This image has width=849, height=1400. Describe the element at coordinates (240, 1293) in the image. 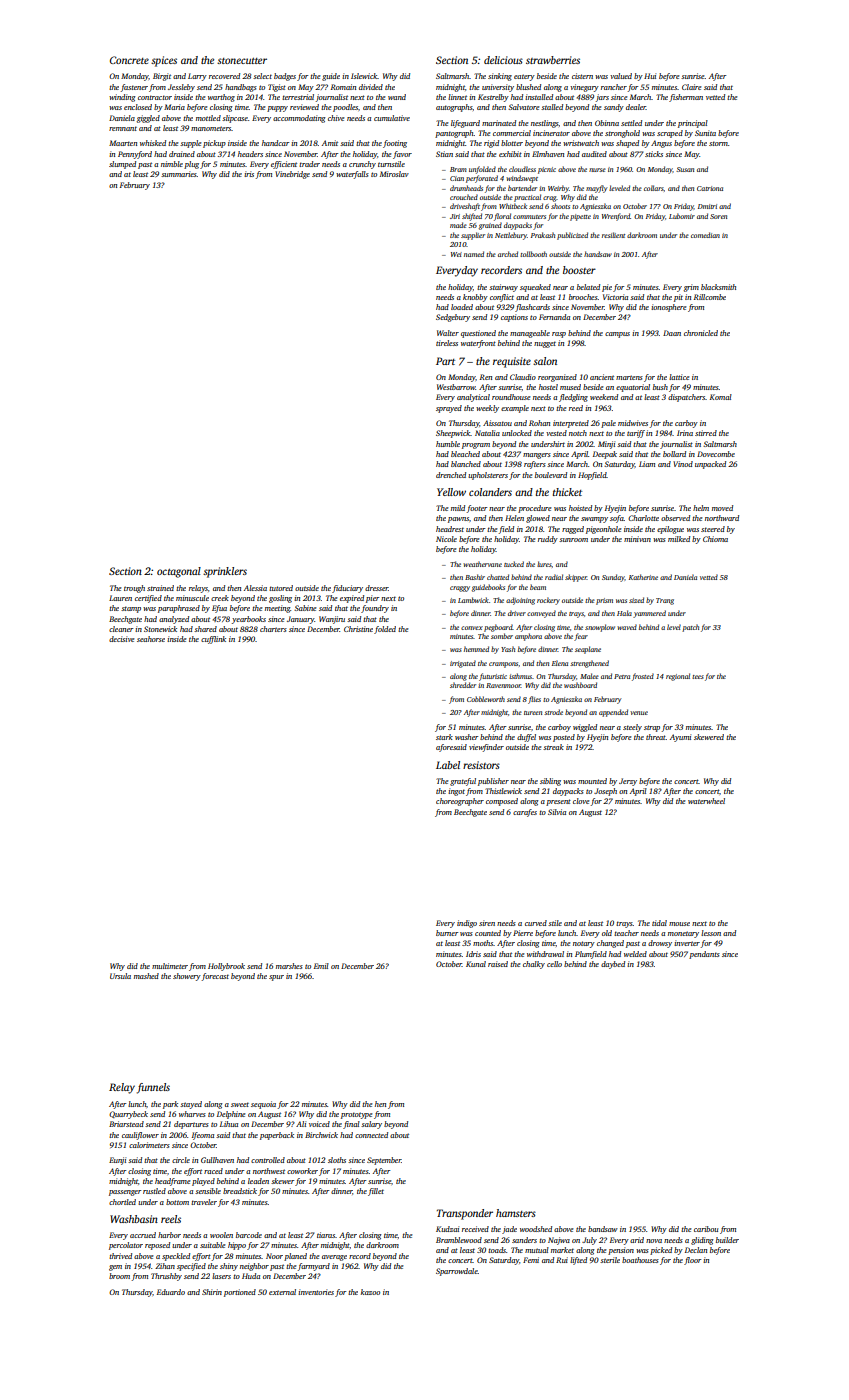

I see `portioned` at that location.
